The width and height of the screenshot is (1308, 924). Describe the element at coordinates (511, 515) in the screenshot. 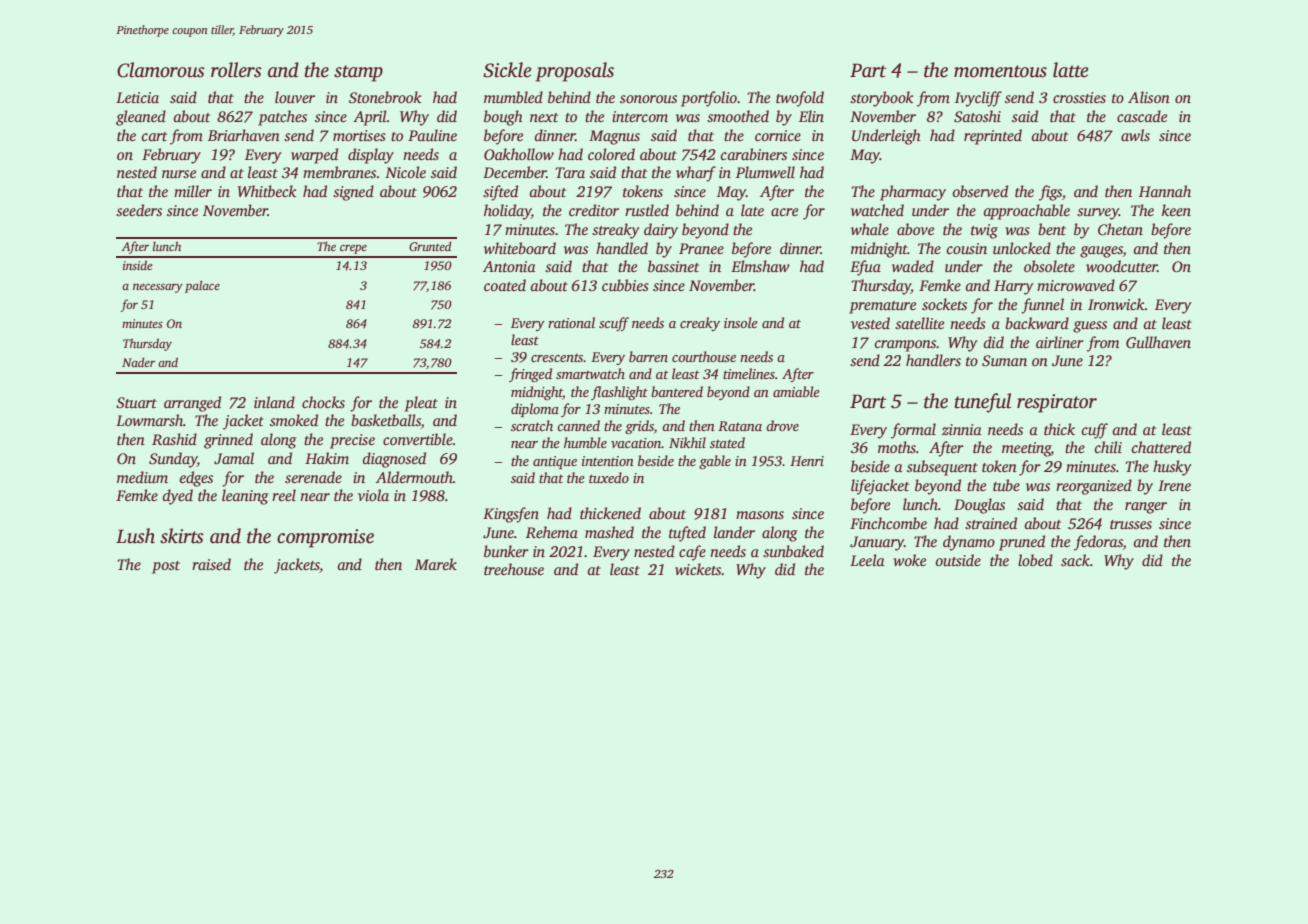

I see `Kingsfen` at that location.
